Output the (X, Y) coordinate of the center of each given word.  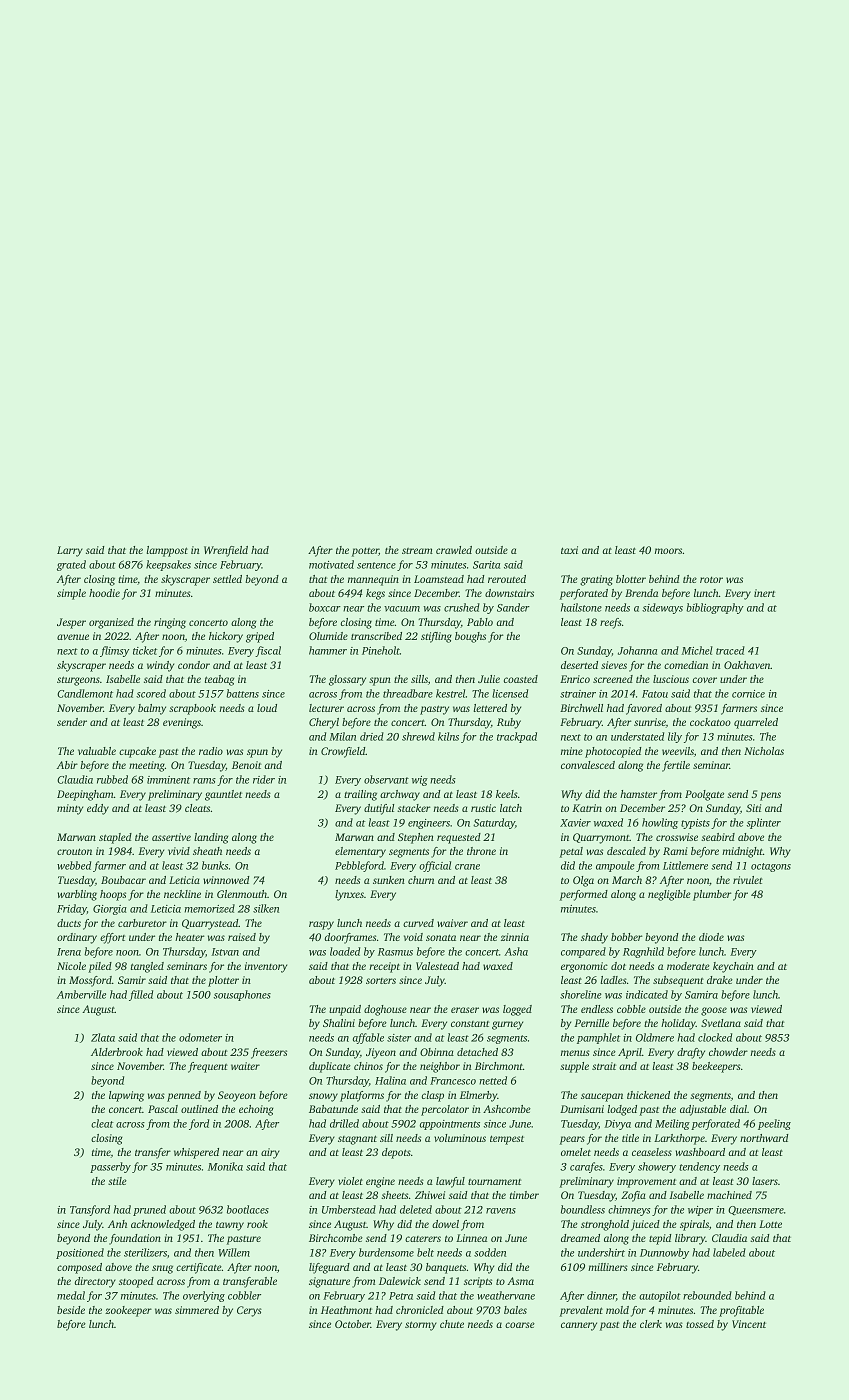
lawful (450, 1182)
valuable (97, 751)
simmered (197, 1310)
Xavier (575, 823)
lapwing (126, 1096)
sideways (662, 608)
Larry (70, 551)
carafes (586, 1167)
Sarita (486, 565)
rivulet (748, 880)
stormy (421, 1326)
